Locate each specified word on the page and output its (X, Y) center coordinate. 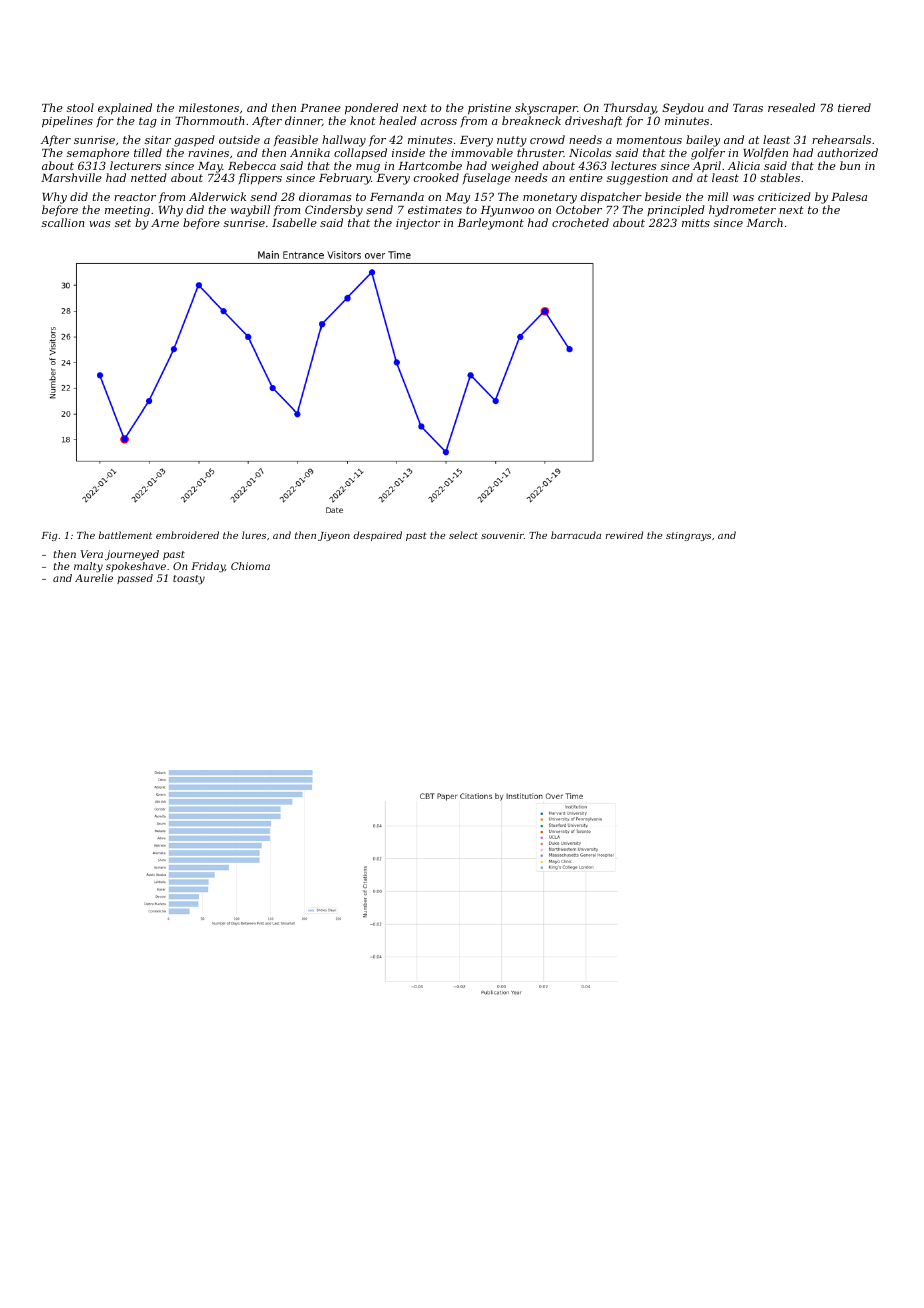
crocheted (580, 222)
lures (254, 535)
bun (850, 165)
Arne (165, 223)
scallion (63, 222)
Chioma (250, 566)
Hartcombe (430, 165)
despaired (377, 536)
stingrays (688, 536)
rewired (624, 535)
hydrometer (742, 211)
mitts (696, 223)
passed (135, 579)
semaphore (98, 154)
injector (418, 224)
